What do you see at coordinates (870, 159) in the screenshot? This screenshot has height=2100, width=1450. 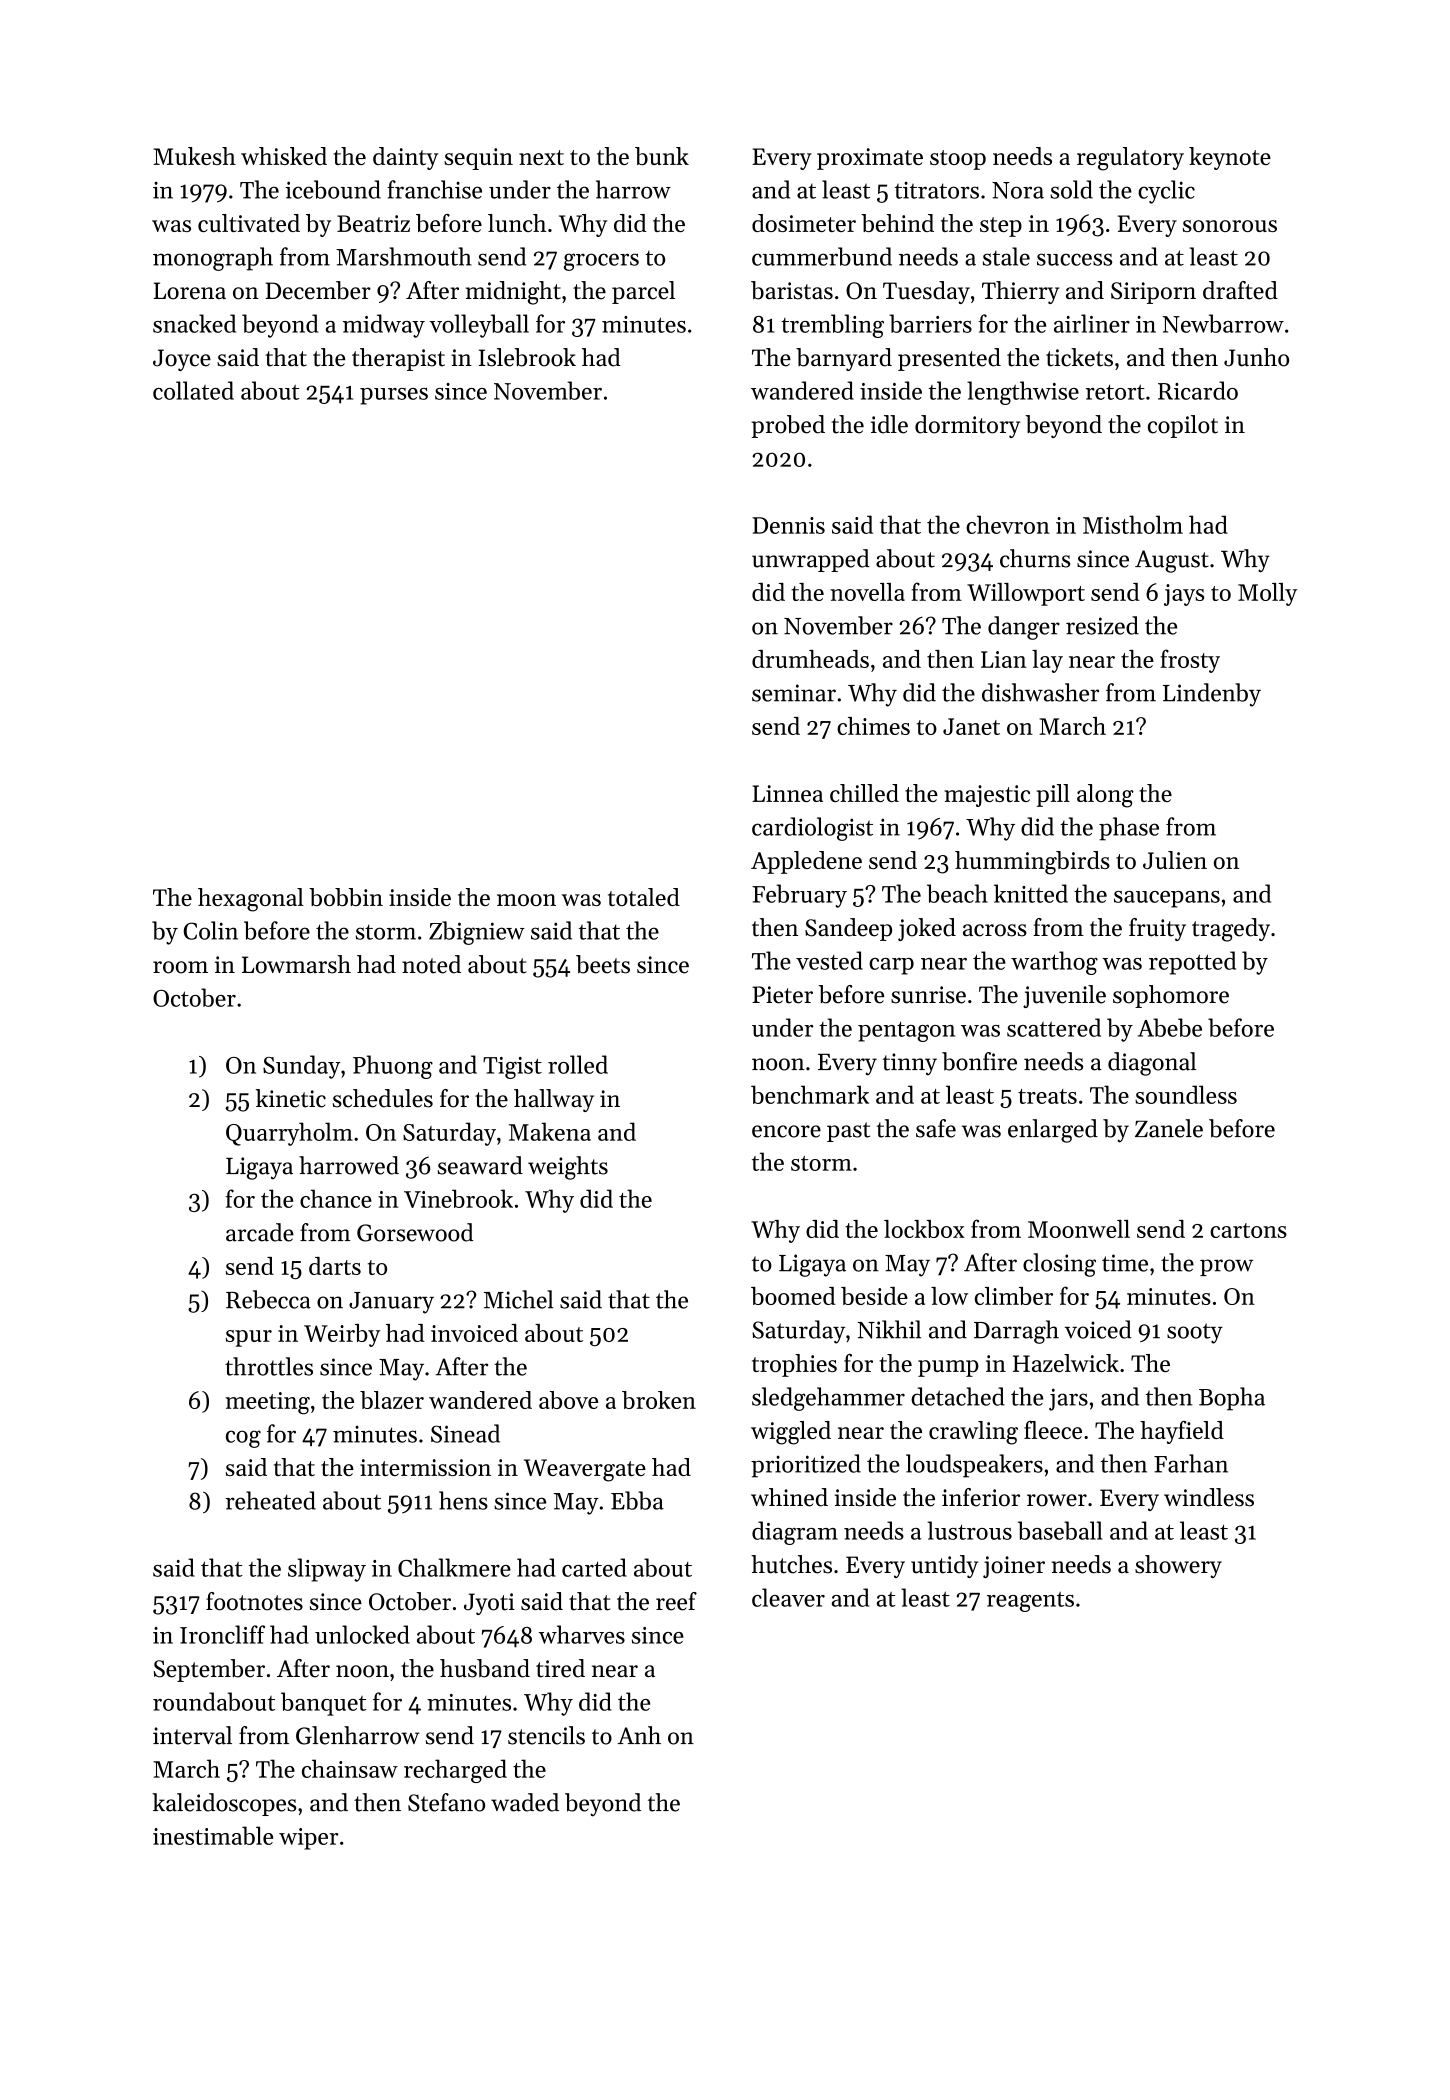 I see `proximate` at bounding box center [870, 159].
